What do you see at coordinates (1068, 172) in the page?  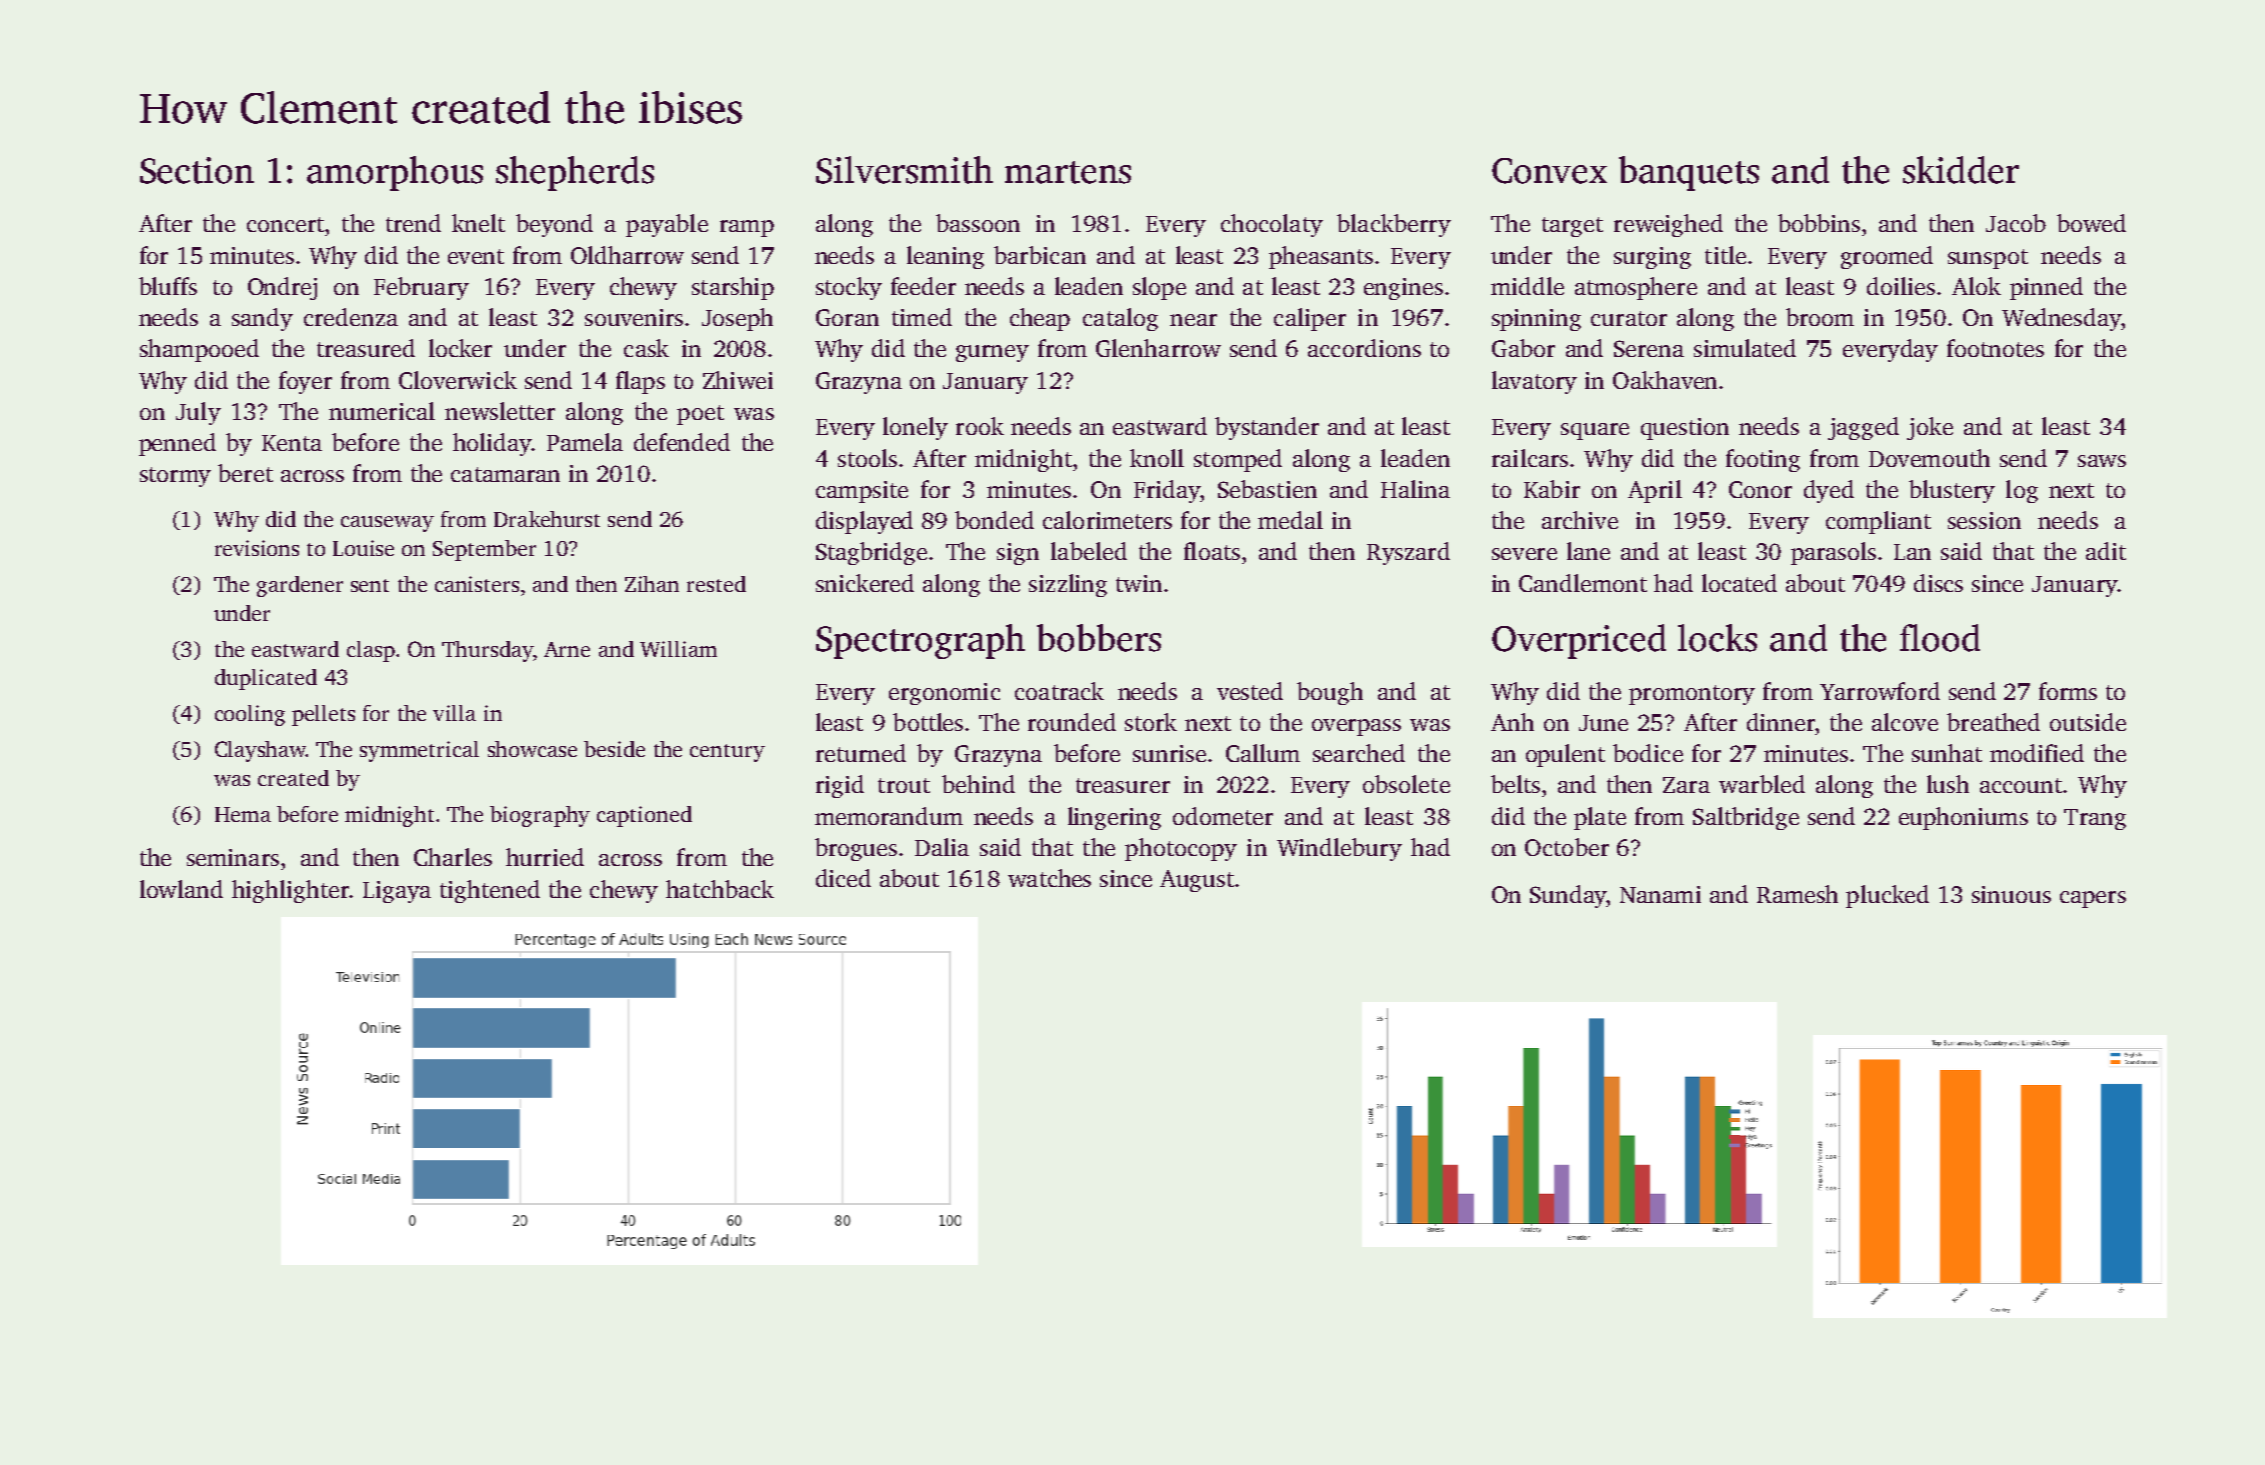 I see `martens` at bounding box center [1068, 172].
